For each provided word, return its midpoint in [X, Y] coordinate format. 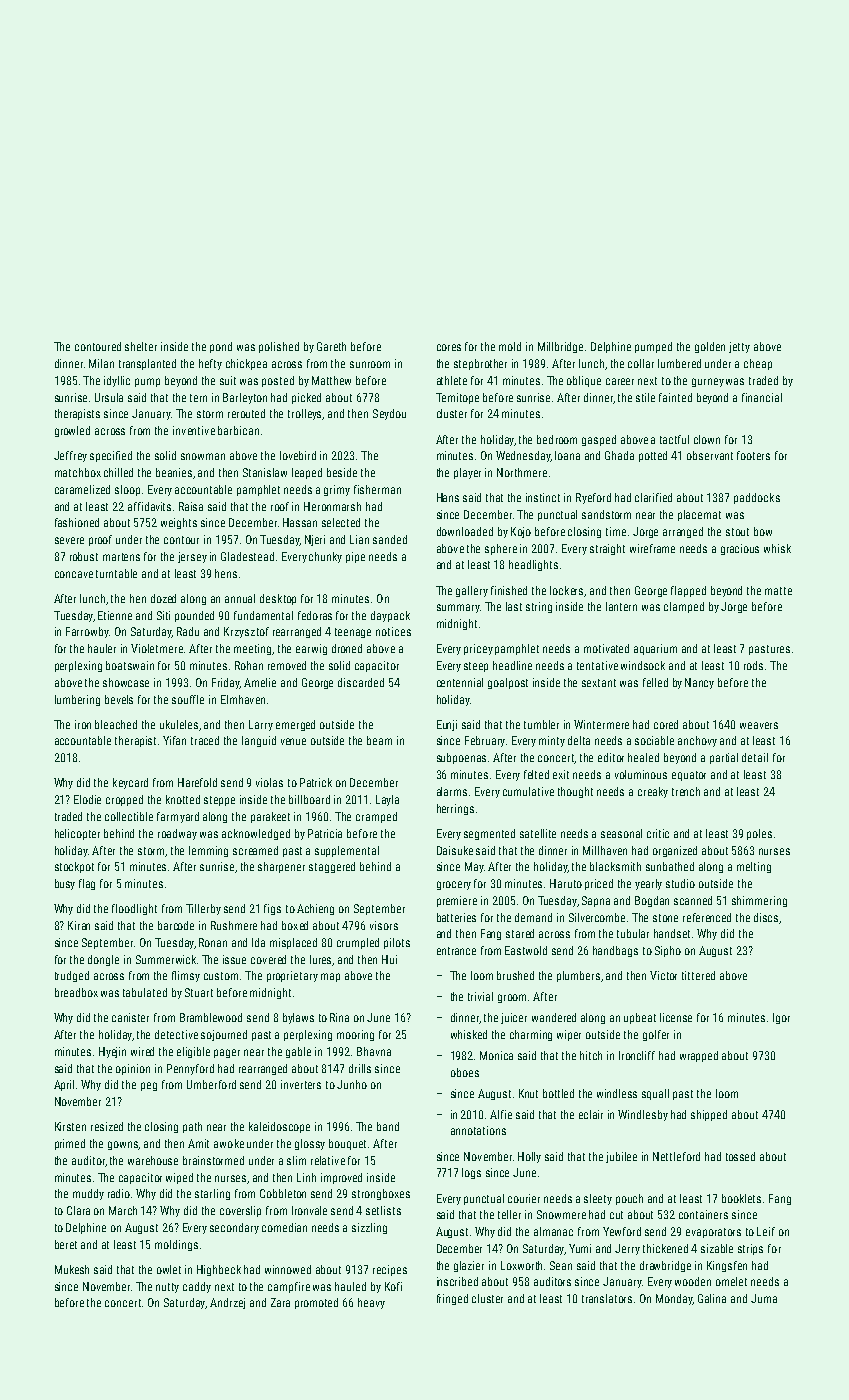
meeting [253, 649]
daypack [390, 616]
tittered [698, 975]
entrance [456, 951]
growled [72, 431]
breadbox [76, 992]
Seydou [389, 414]
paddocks [757, 498]
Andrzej [227, 1303]
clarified [653, 497]
